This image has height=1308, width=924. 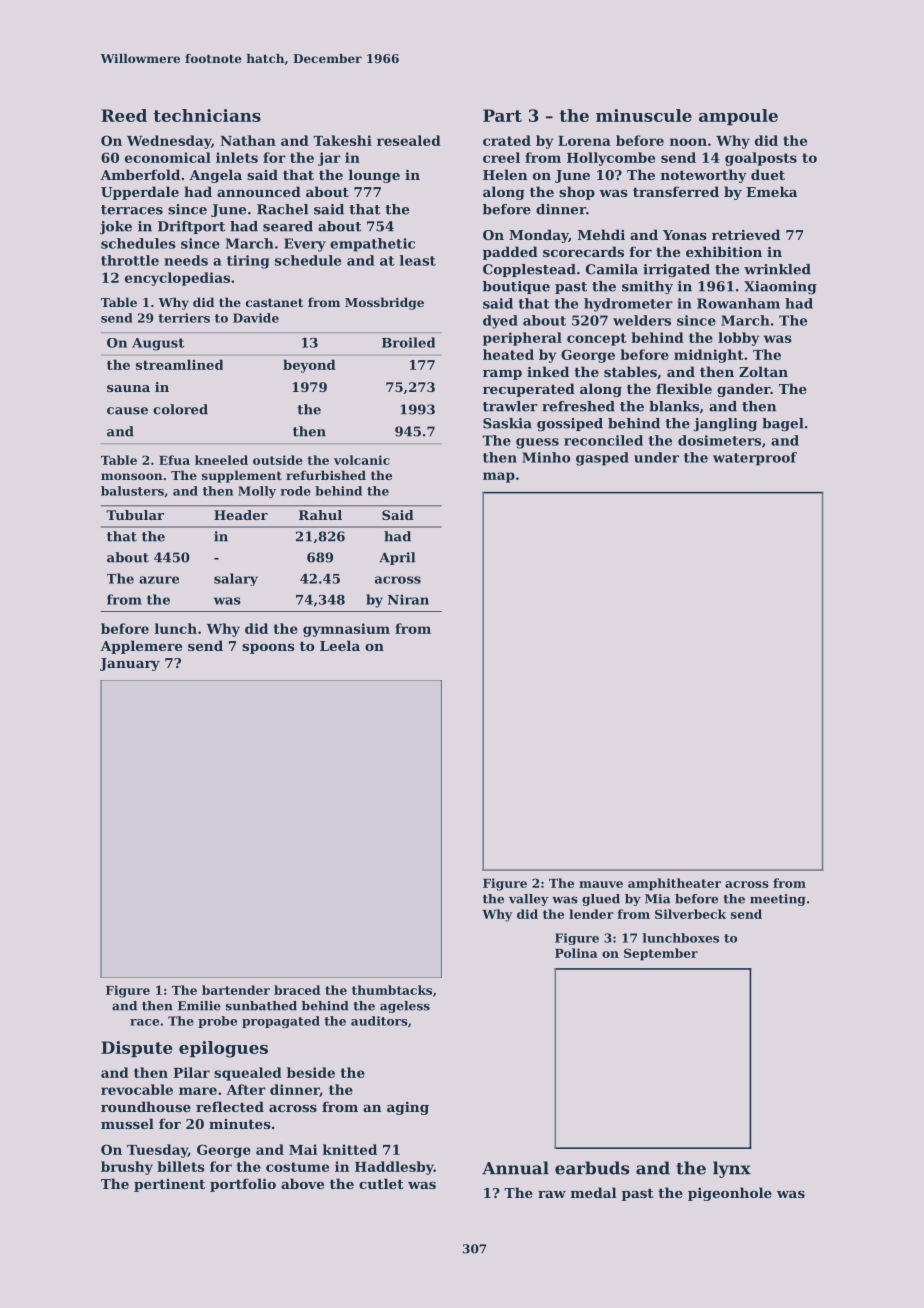 I want to click on Zoltan, so click(x=763, y=371).
